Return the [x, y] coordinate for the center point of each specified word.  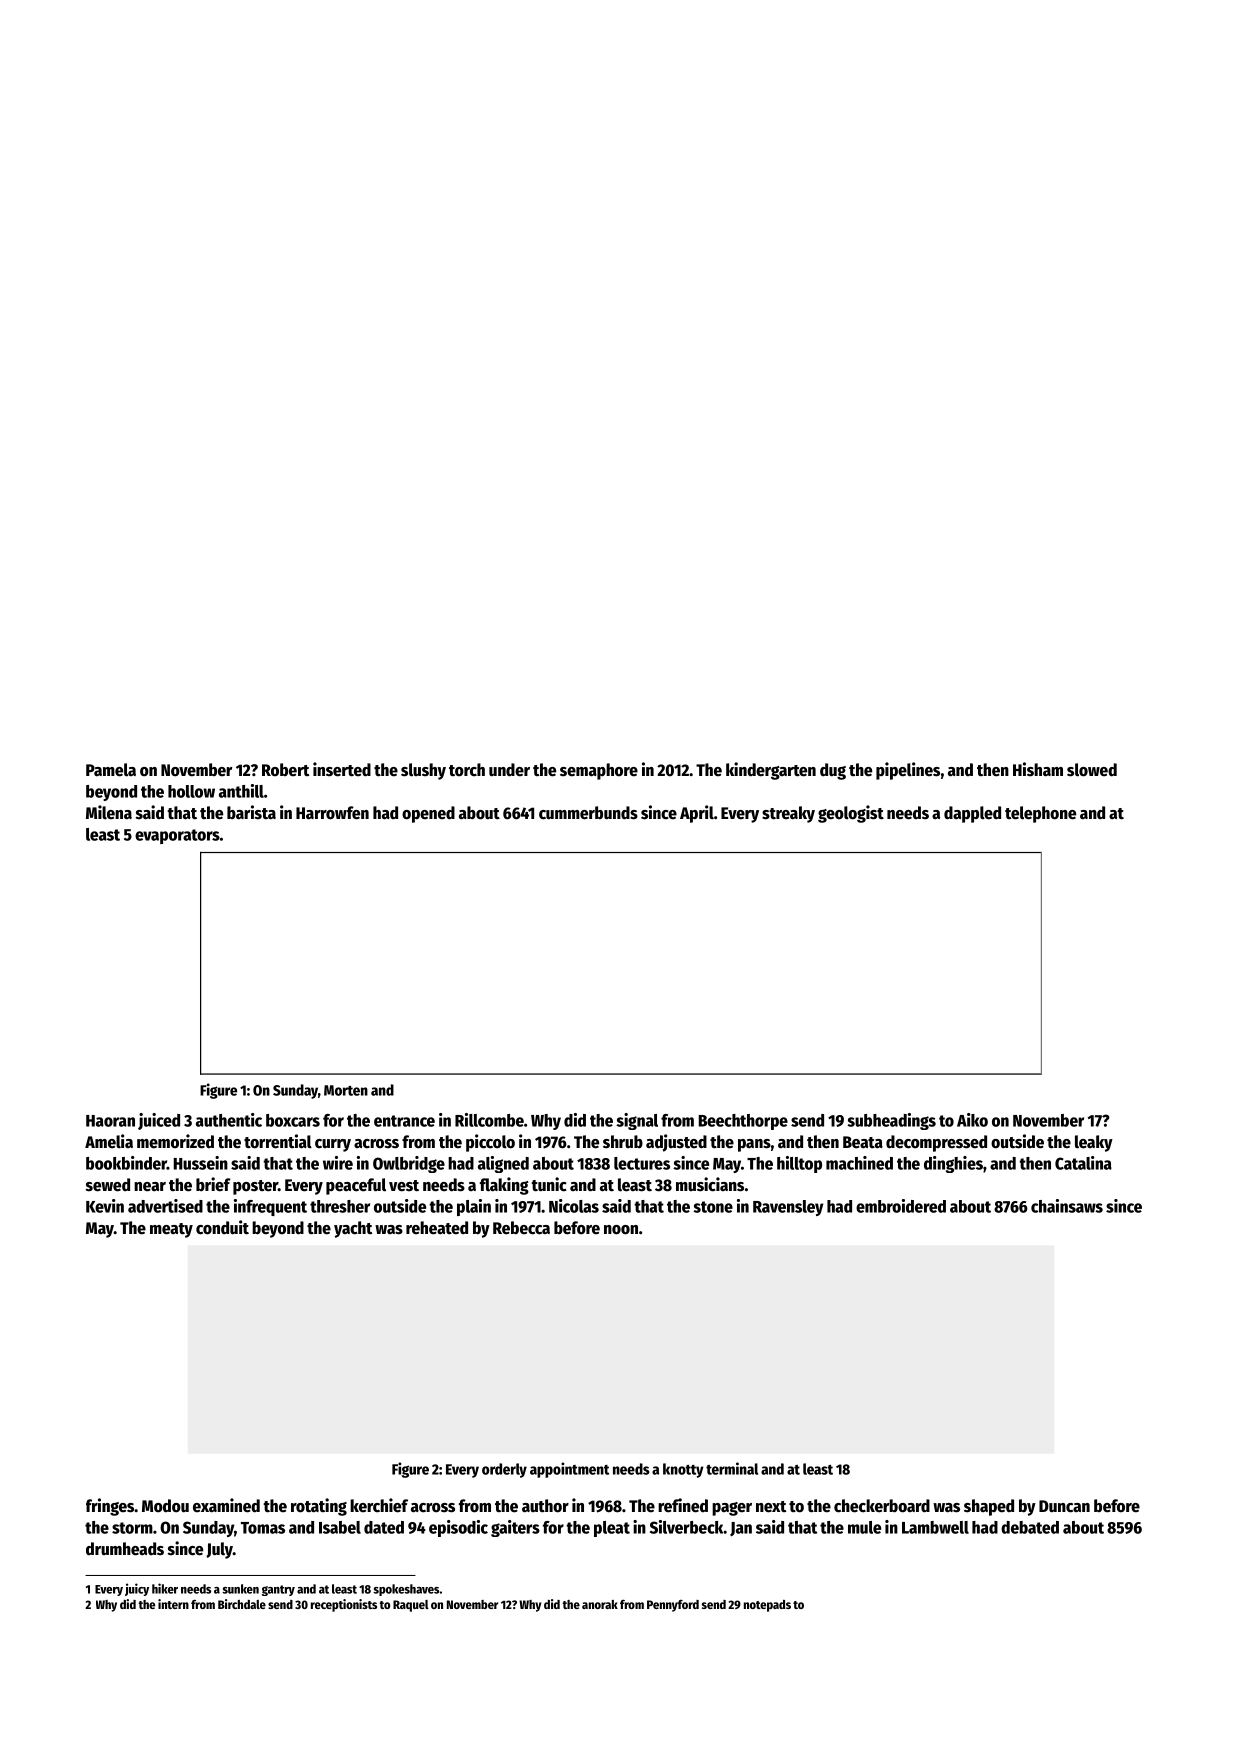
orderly [504, 1470]
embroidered [901, 1206]
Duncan [1064, 1506]
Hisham [1038, 769]
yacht [353, 1229]
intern [173, 1604]
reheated [437, 1228]
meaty [171, 1230]
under [509, 770]
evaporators [177, 836]
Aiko [972, 1120]
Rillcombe [489, 1120]
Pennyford [673, 1606]
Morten [346, 1090]
